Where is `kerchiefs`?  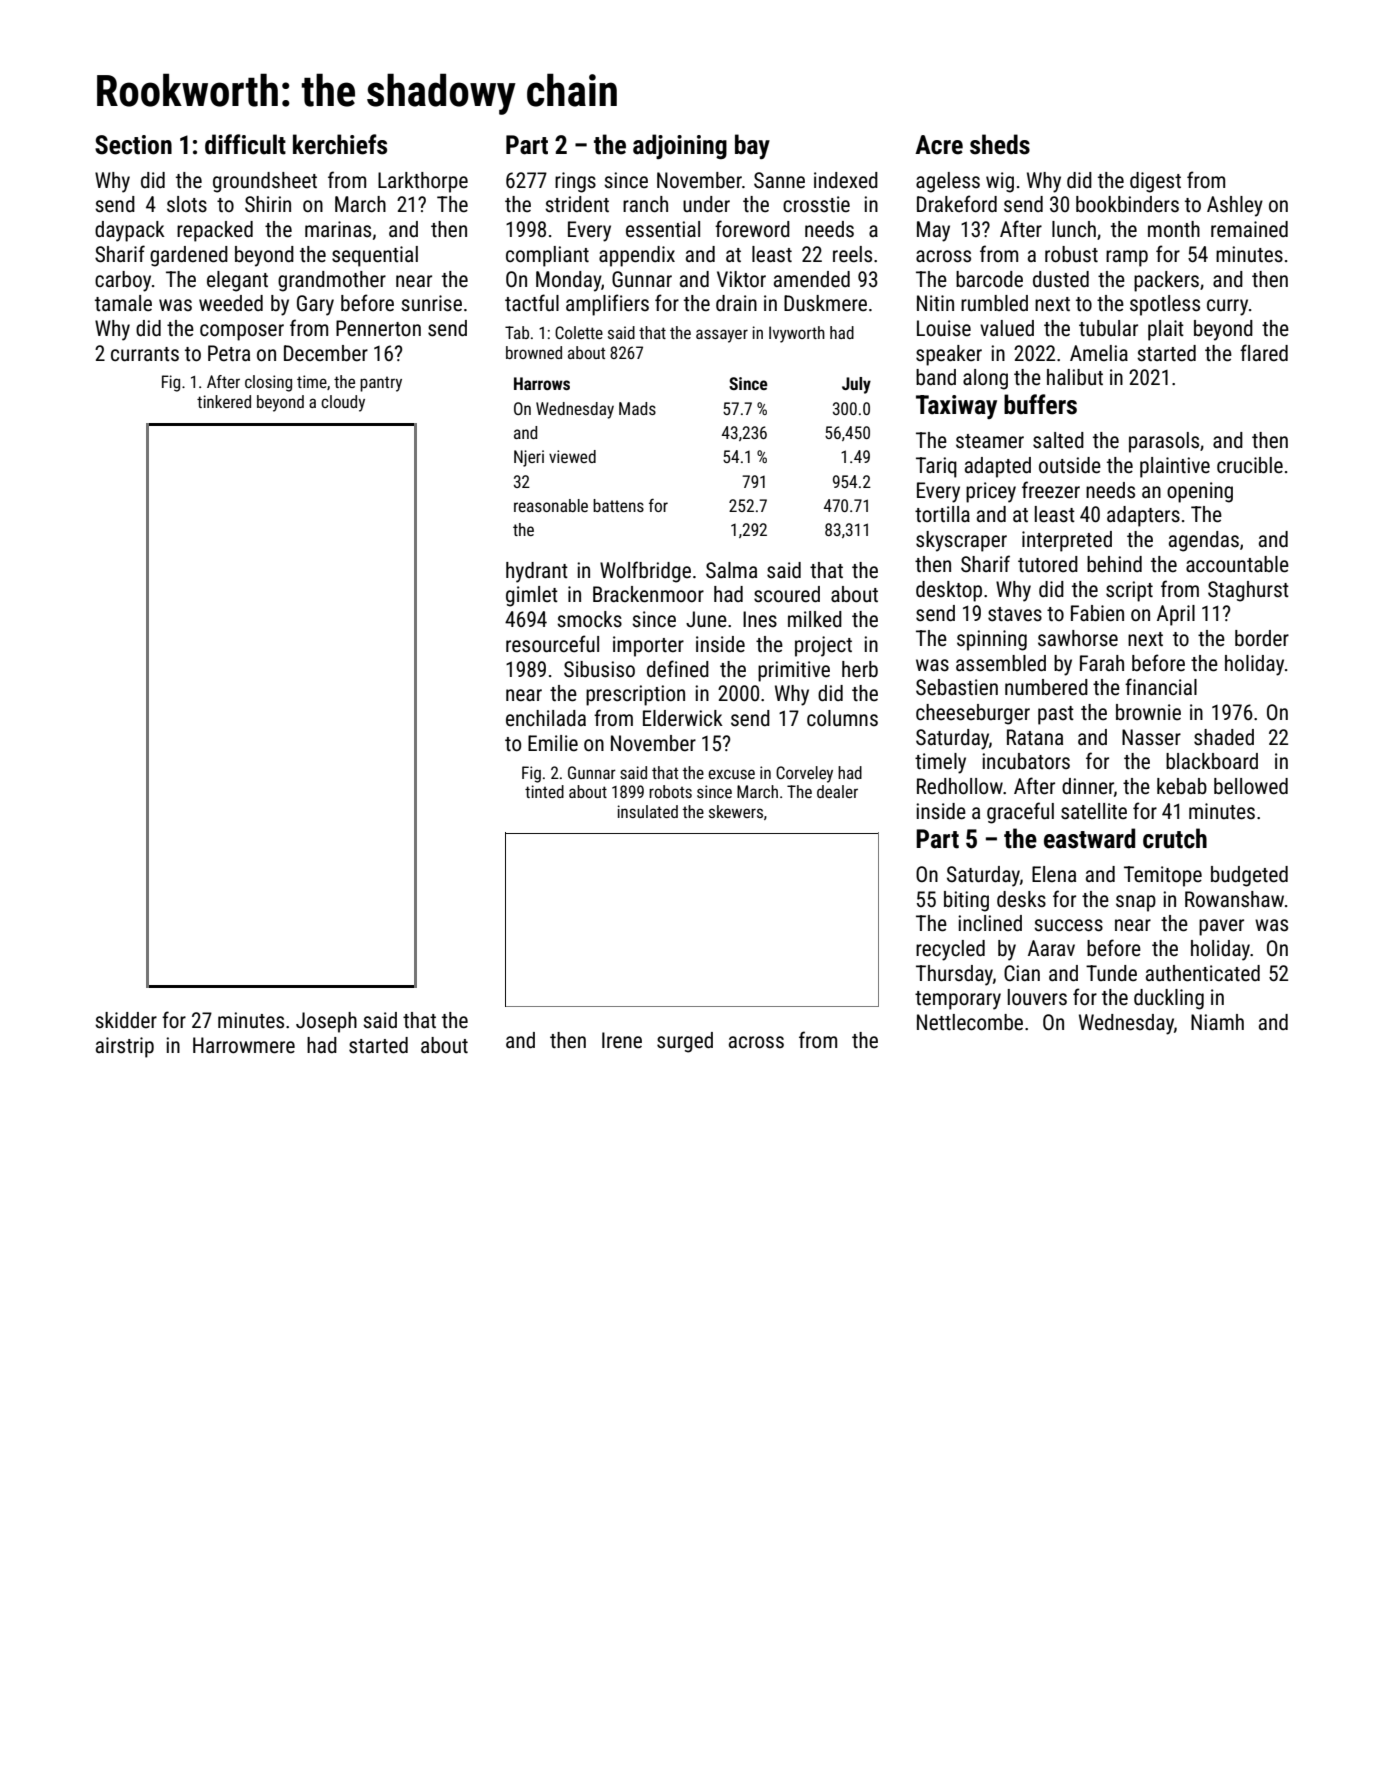 kerchiefs is located at coordinates (340, 144).
